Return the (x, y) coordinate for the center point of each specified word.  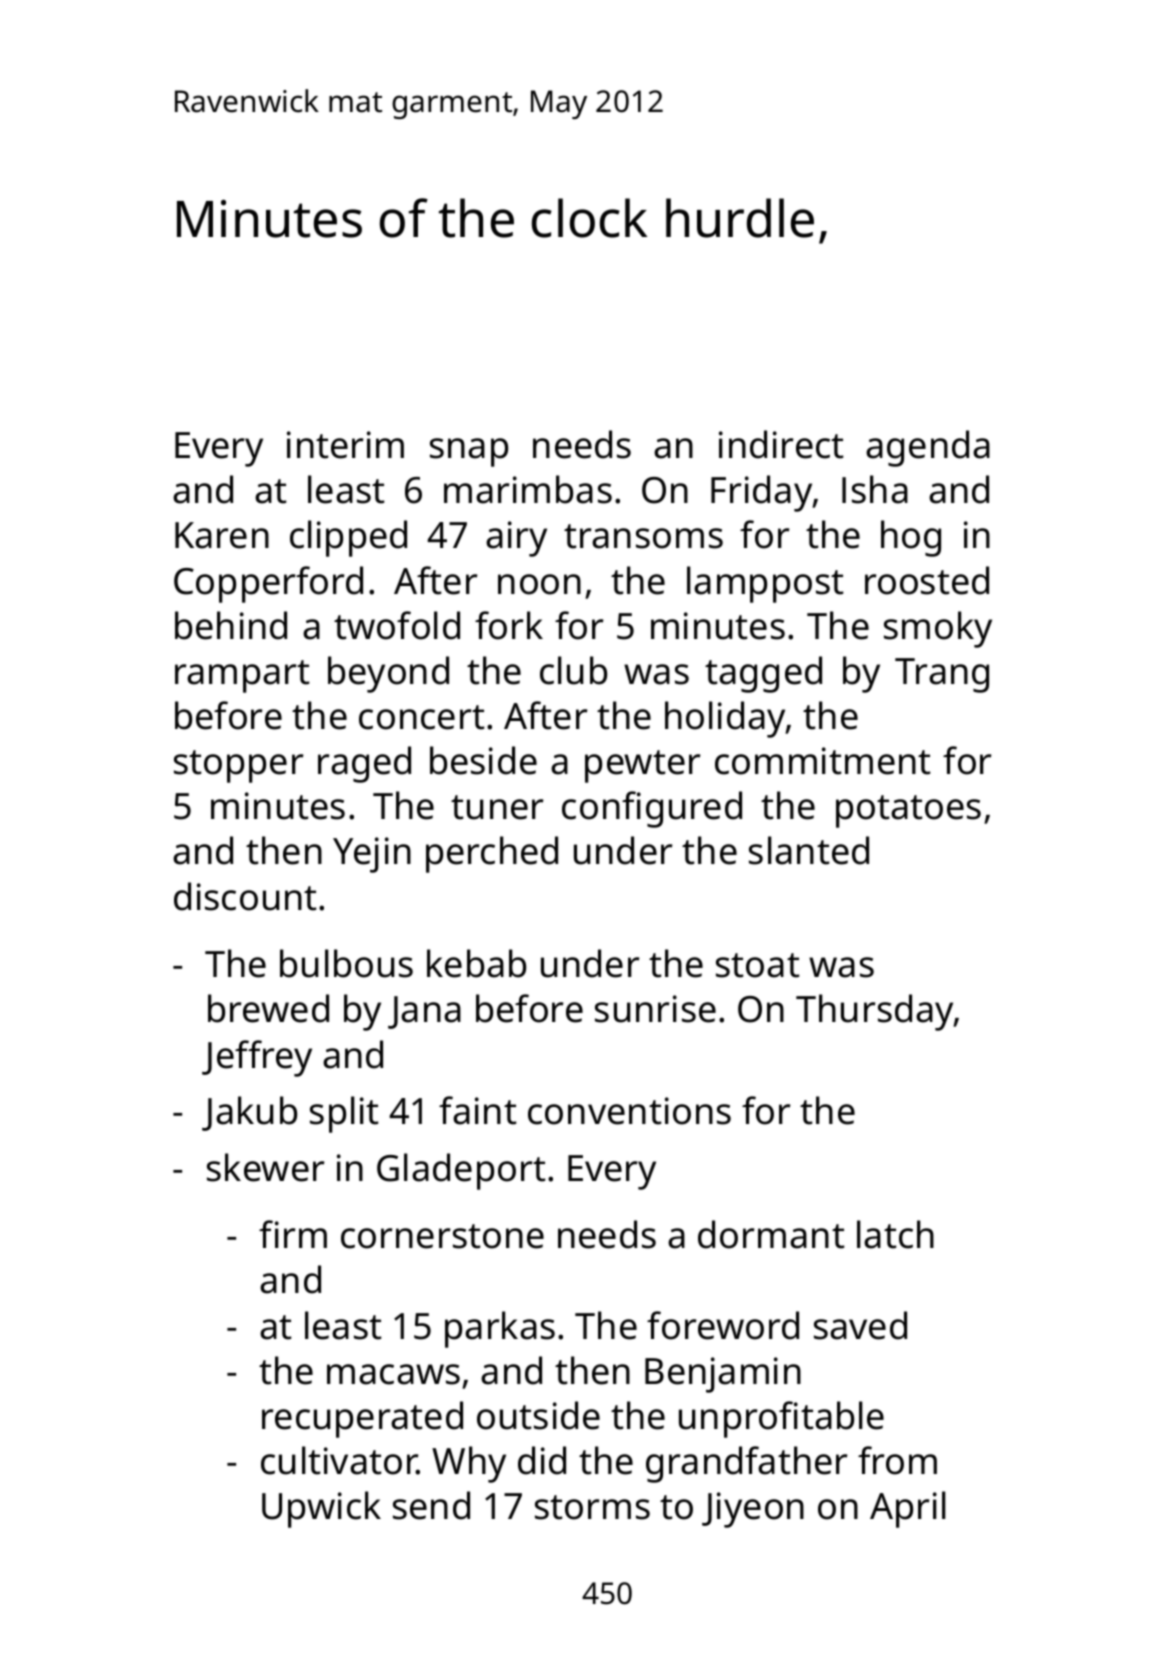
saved (860, 1325)
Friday (762, 493)
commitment (822, 761)
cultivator (339, 1460)
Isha (875, 489)
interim (345, 445)
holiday (725, 719)
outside (538, 1415)
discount (245, 896)
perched (492, 854)
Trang (942, 675)
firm (293, 1234)
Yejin (372, 855)
